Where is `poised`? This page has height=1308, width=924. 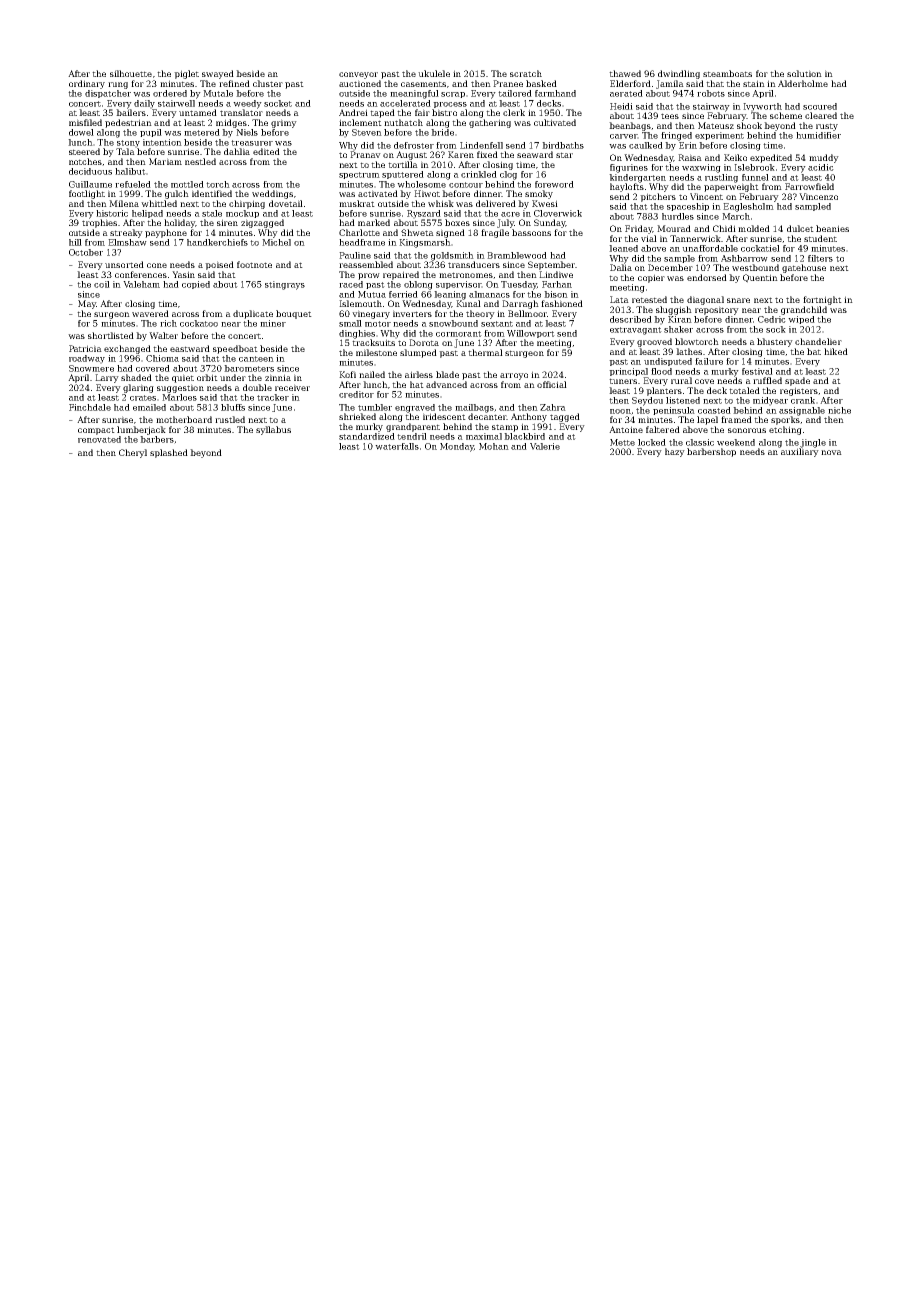
poised is located at coordinates (219, 265).
